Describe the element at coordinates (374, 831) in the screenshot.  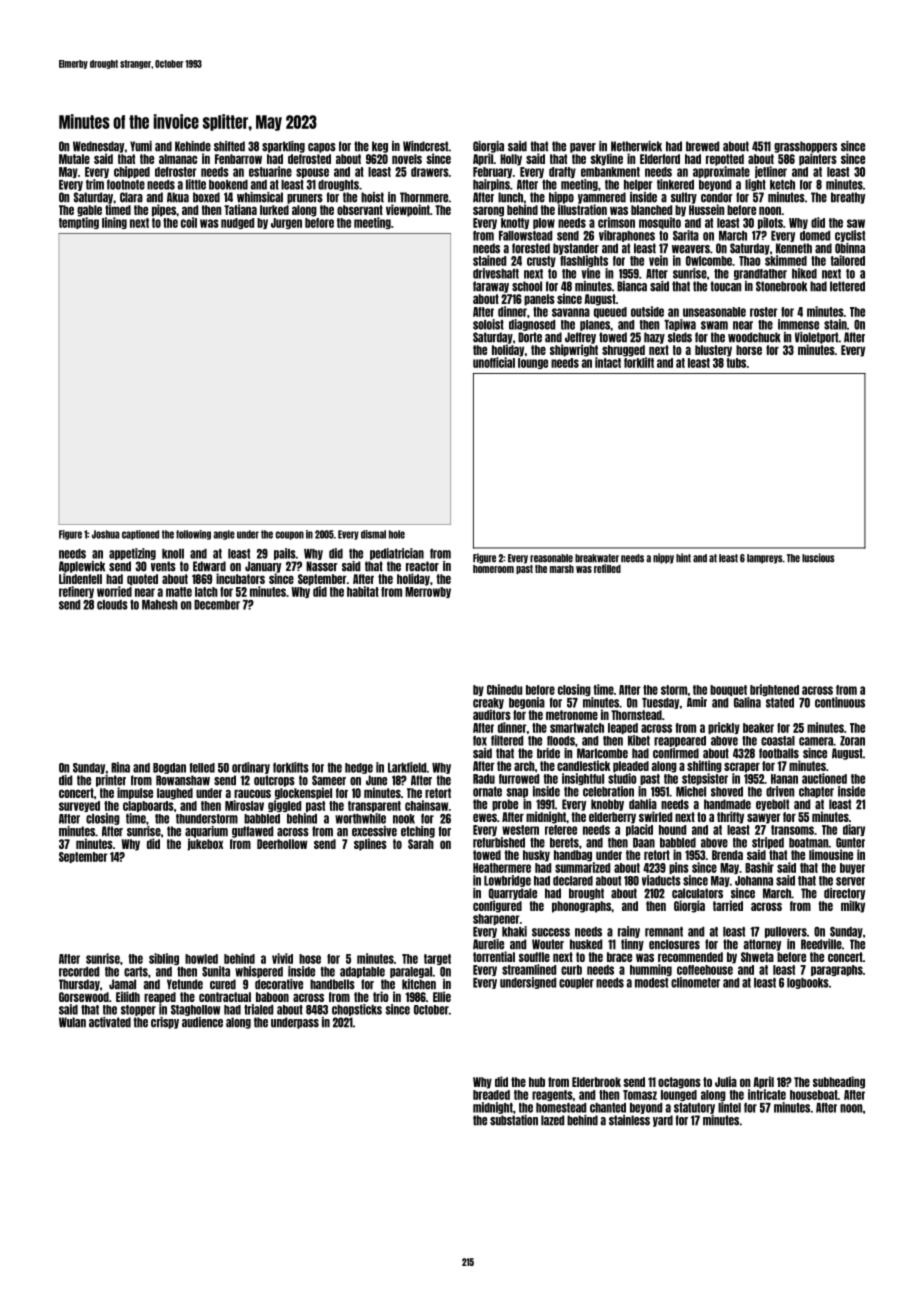
I see `excessive` at that location.
